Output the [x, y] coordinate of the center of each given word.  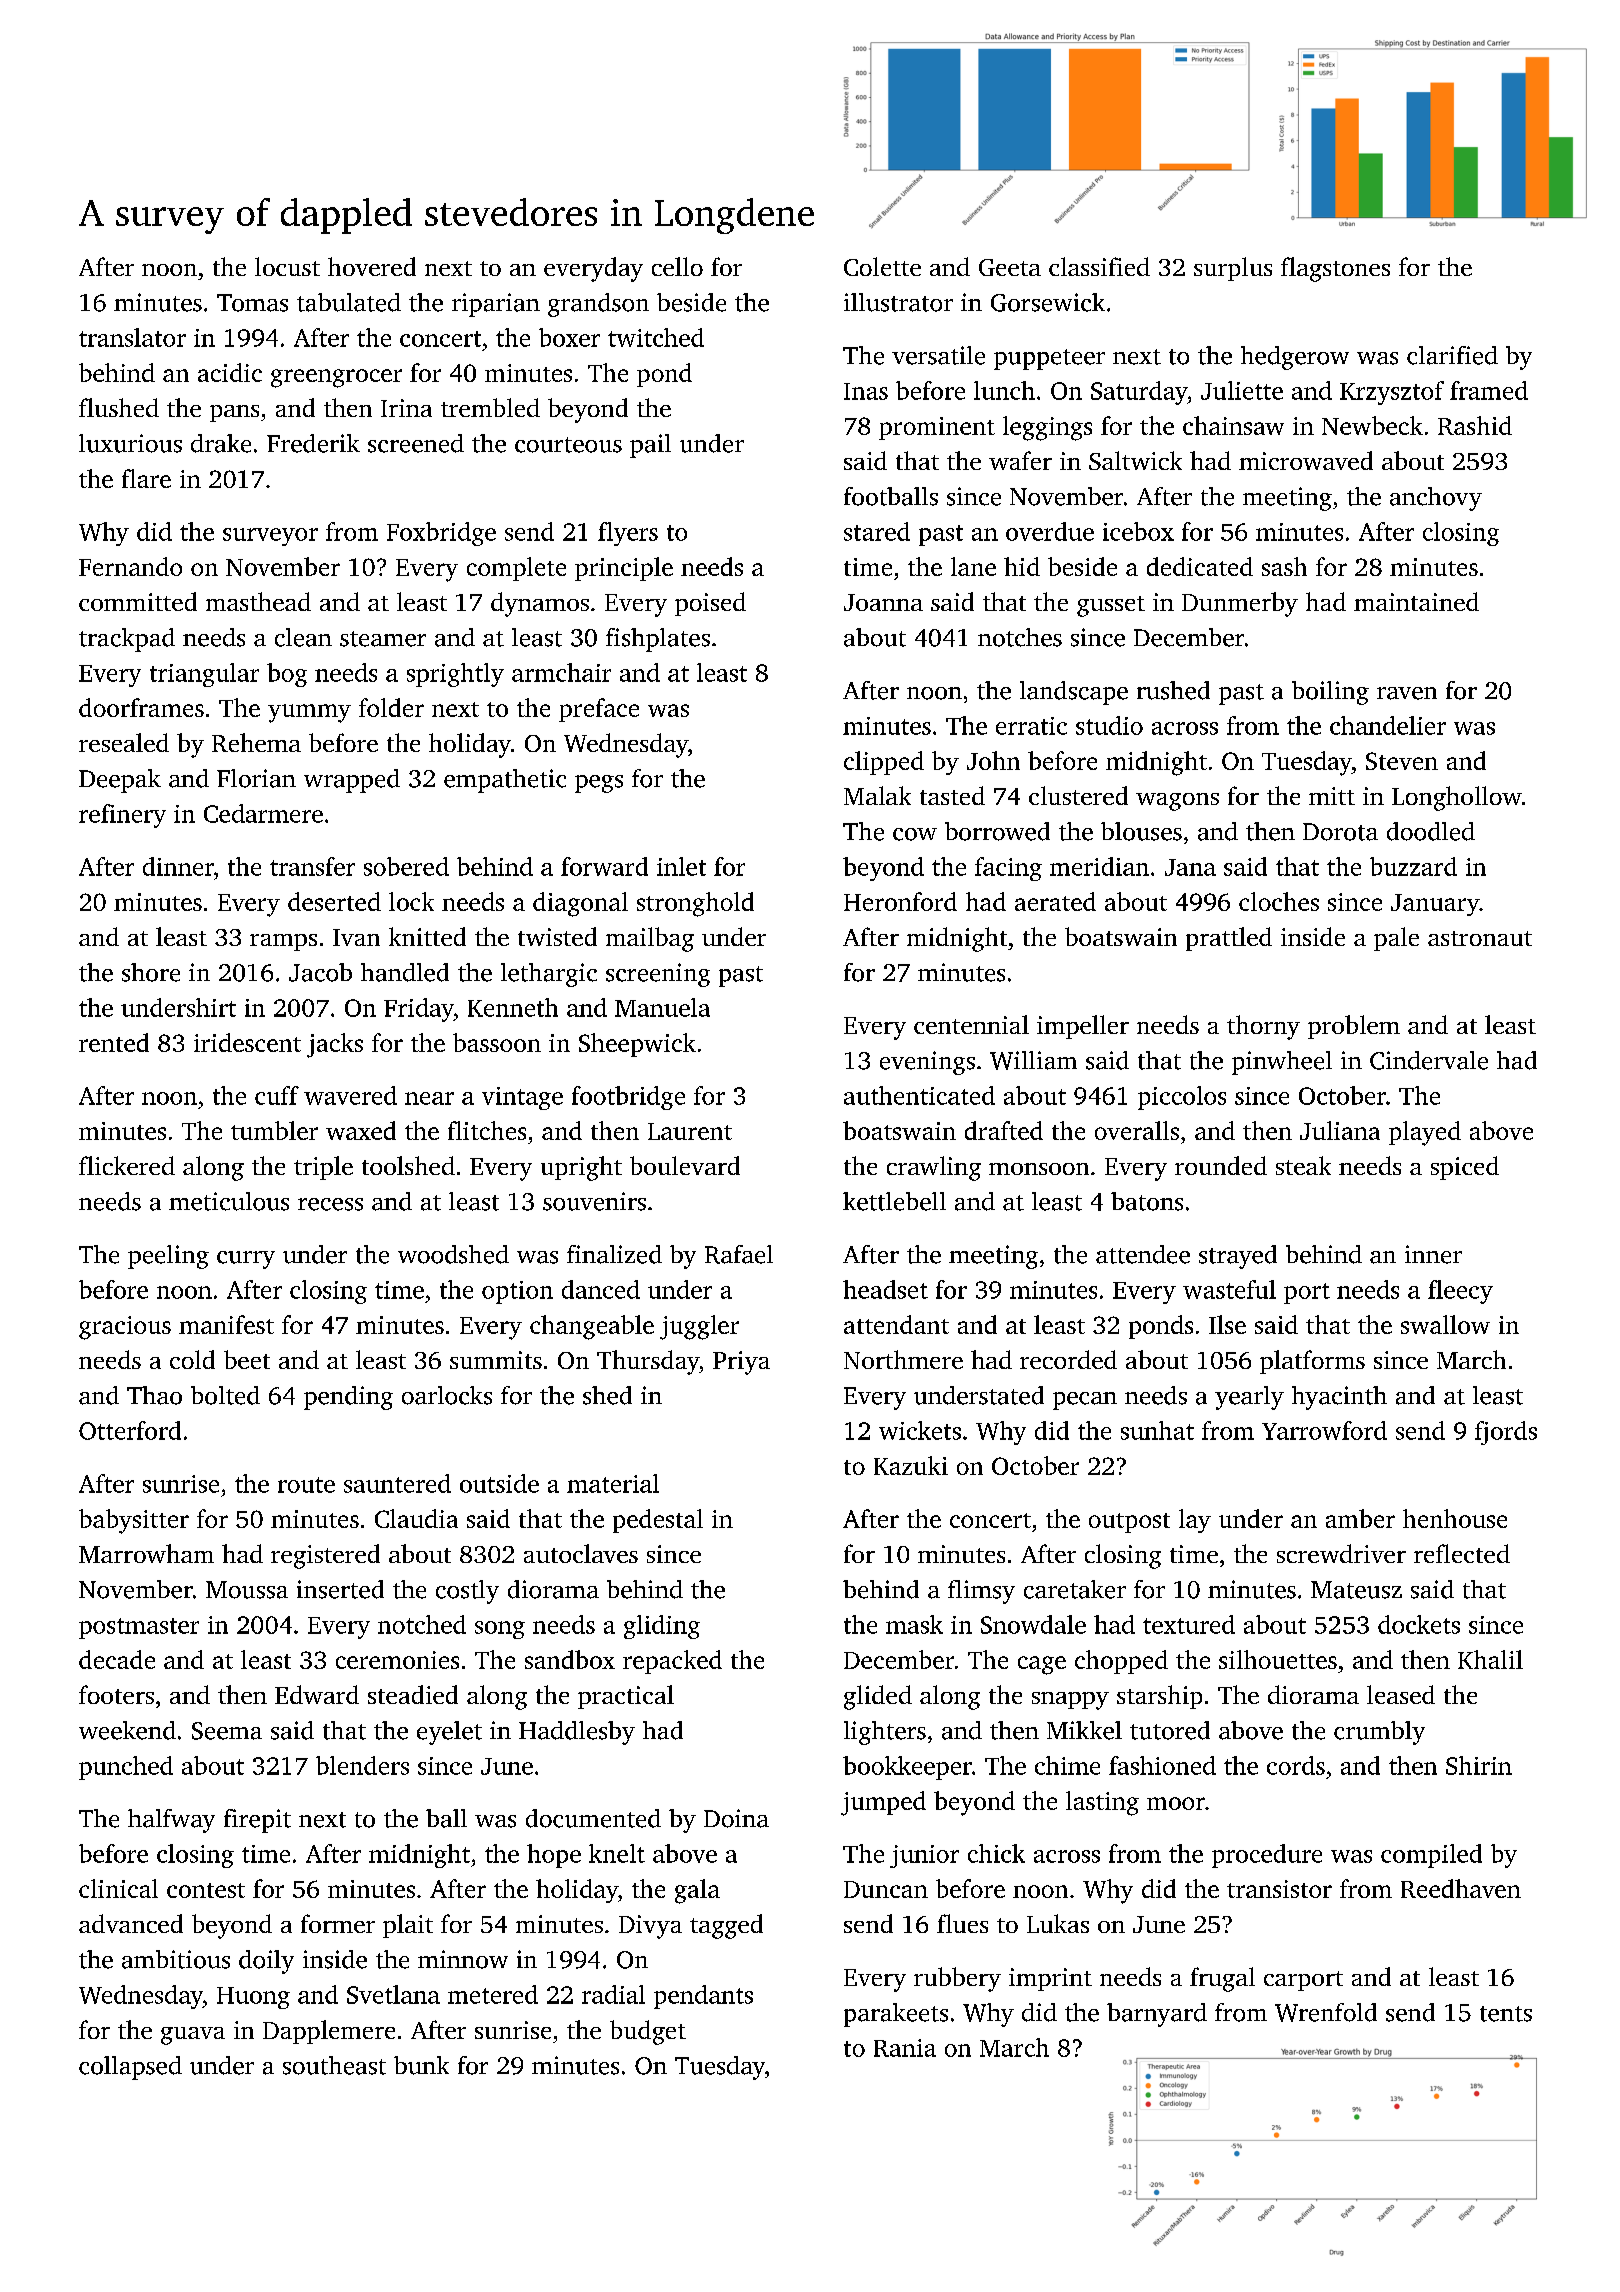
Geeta [1010, 267]
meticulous [229, 1201]
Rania [905, 2048]
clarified [1452, 355]
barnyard [1157, 2015]
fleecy [1460, 1292]
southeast [334, 2065]
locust [287, 266]
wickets [920, 1430]
